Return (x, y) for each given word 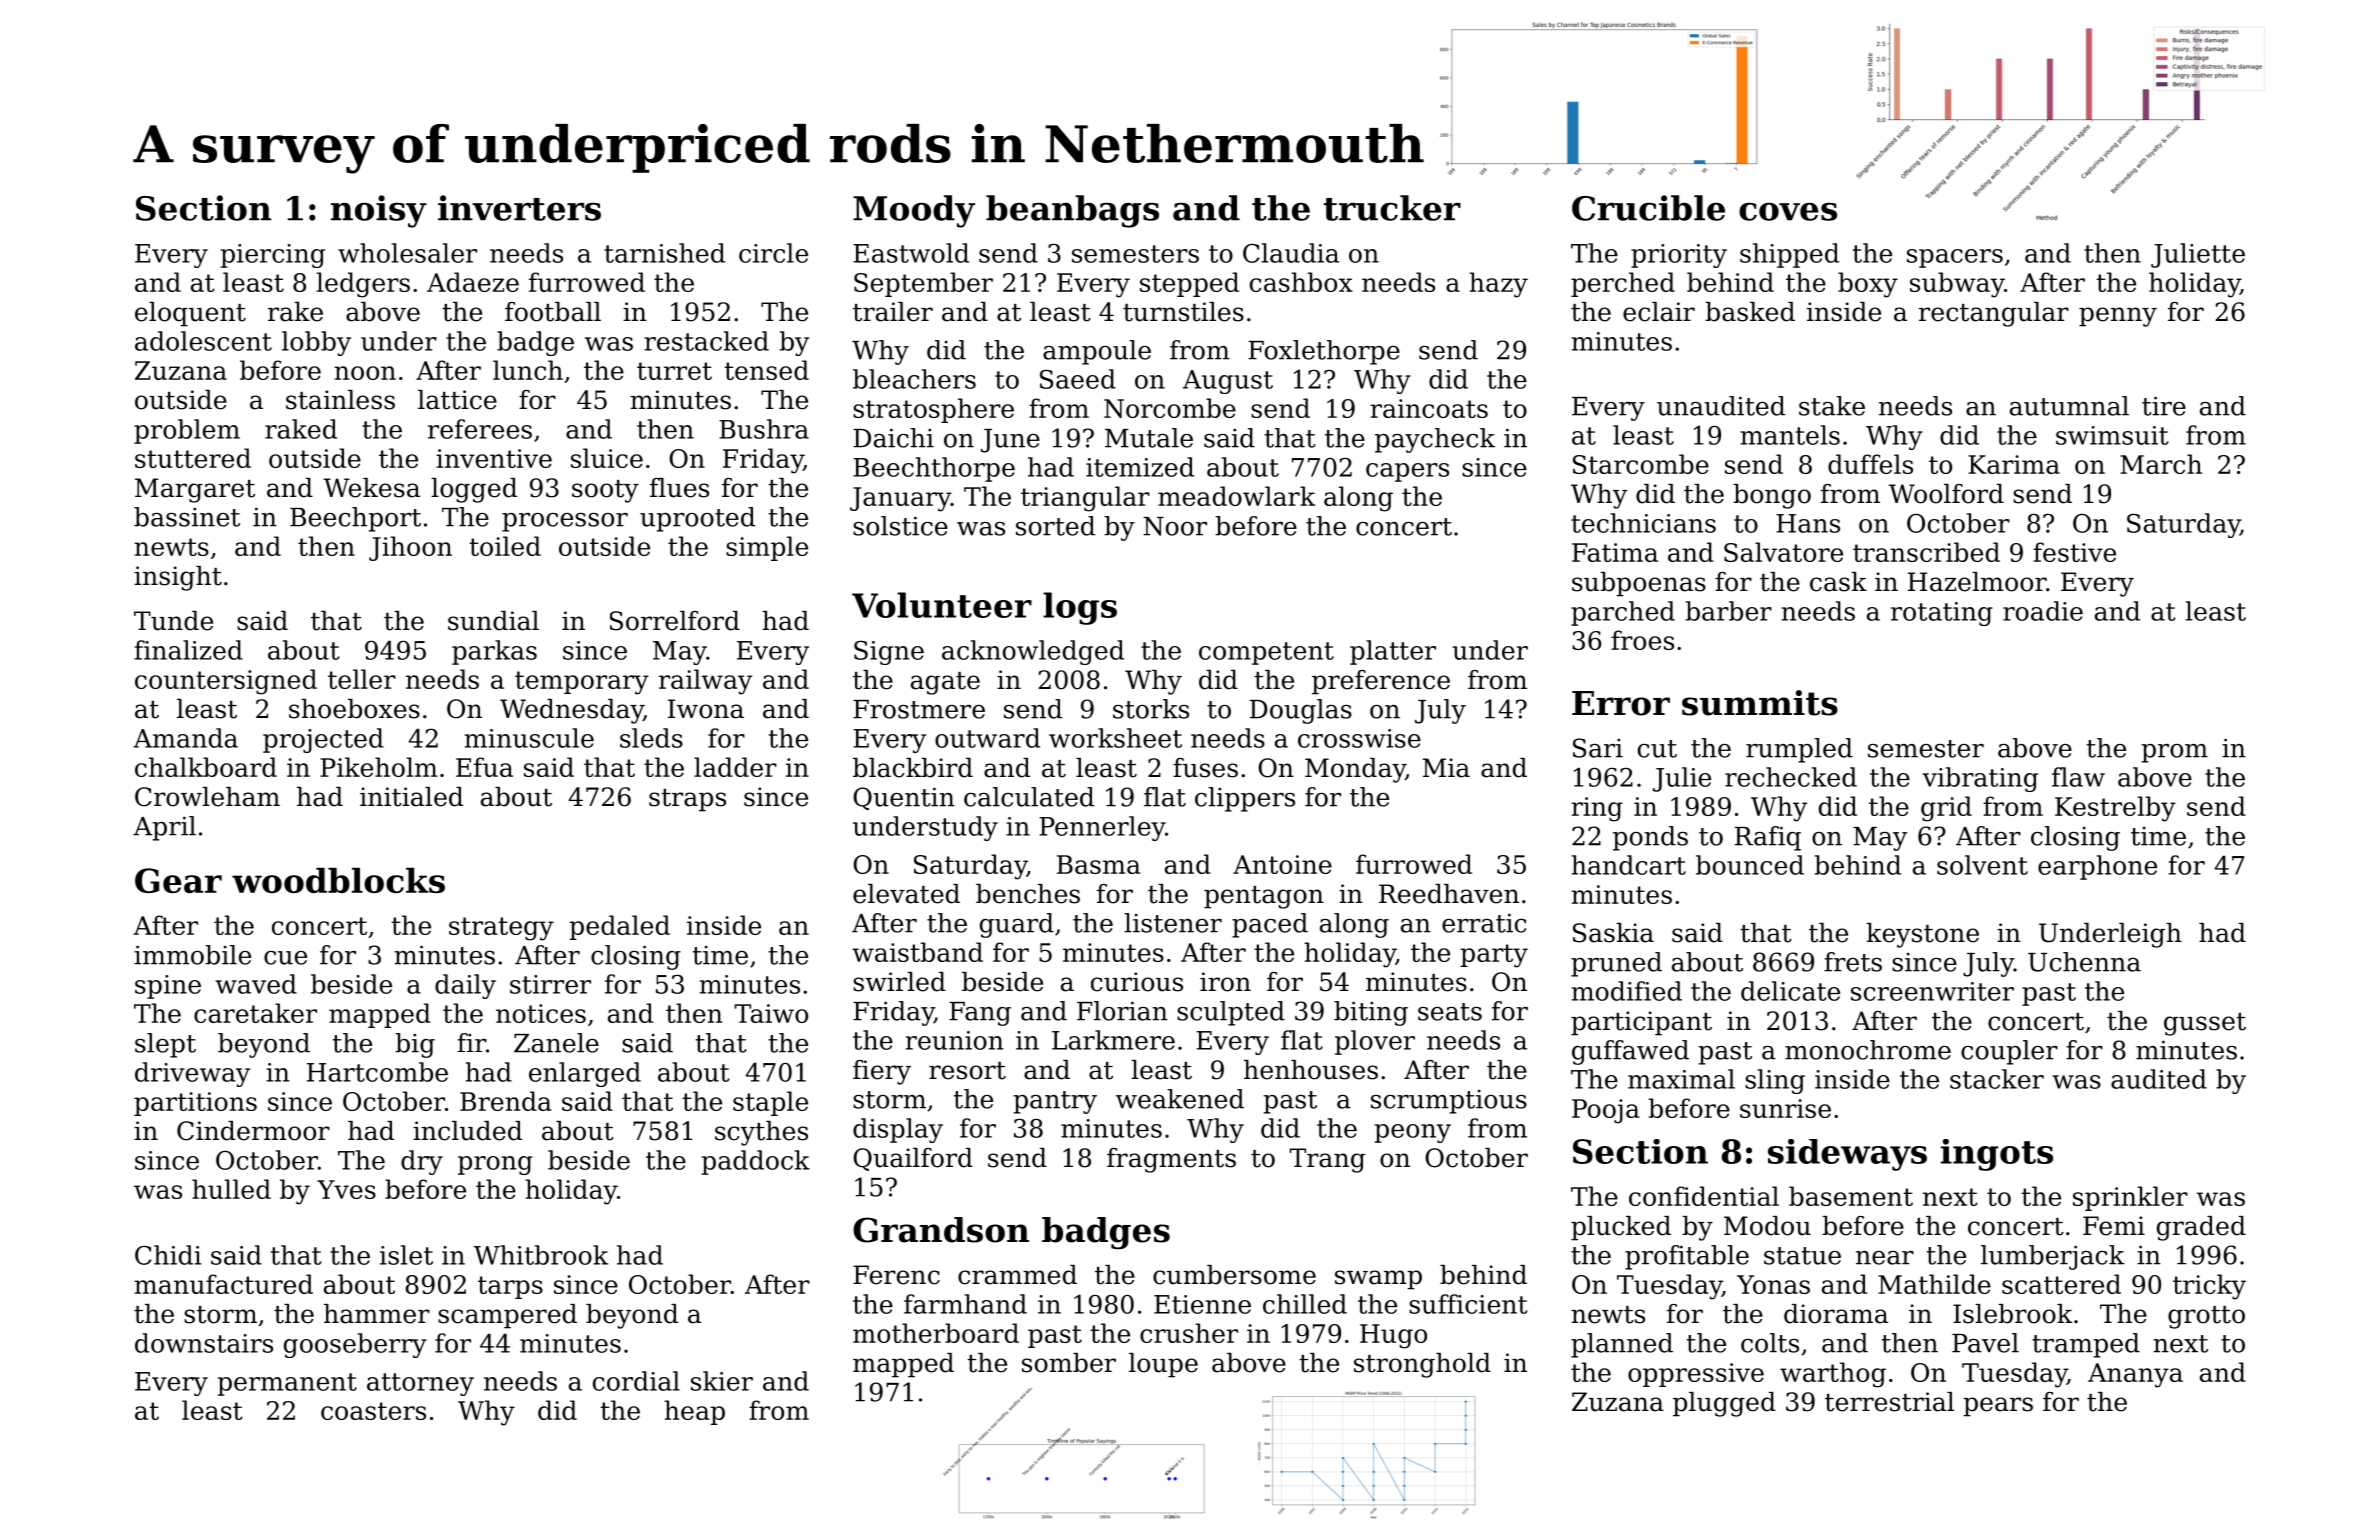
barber (1729, 611)
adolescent (203, 341)
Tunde (173, 621)
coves (1788, 212)
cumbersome (1234, 1275)
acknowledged (1033, 652)
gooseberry (355, 1345)
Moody (914, 211)
